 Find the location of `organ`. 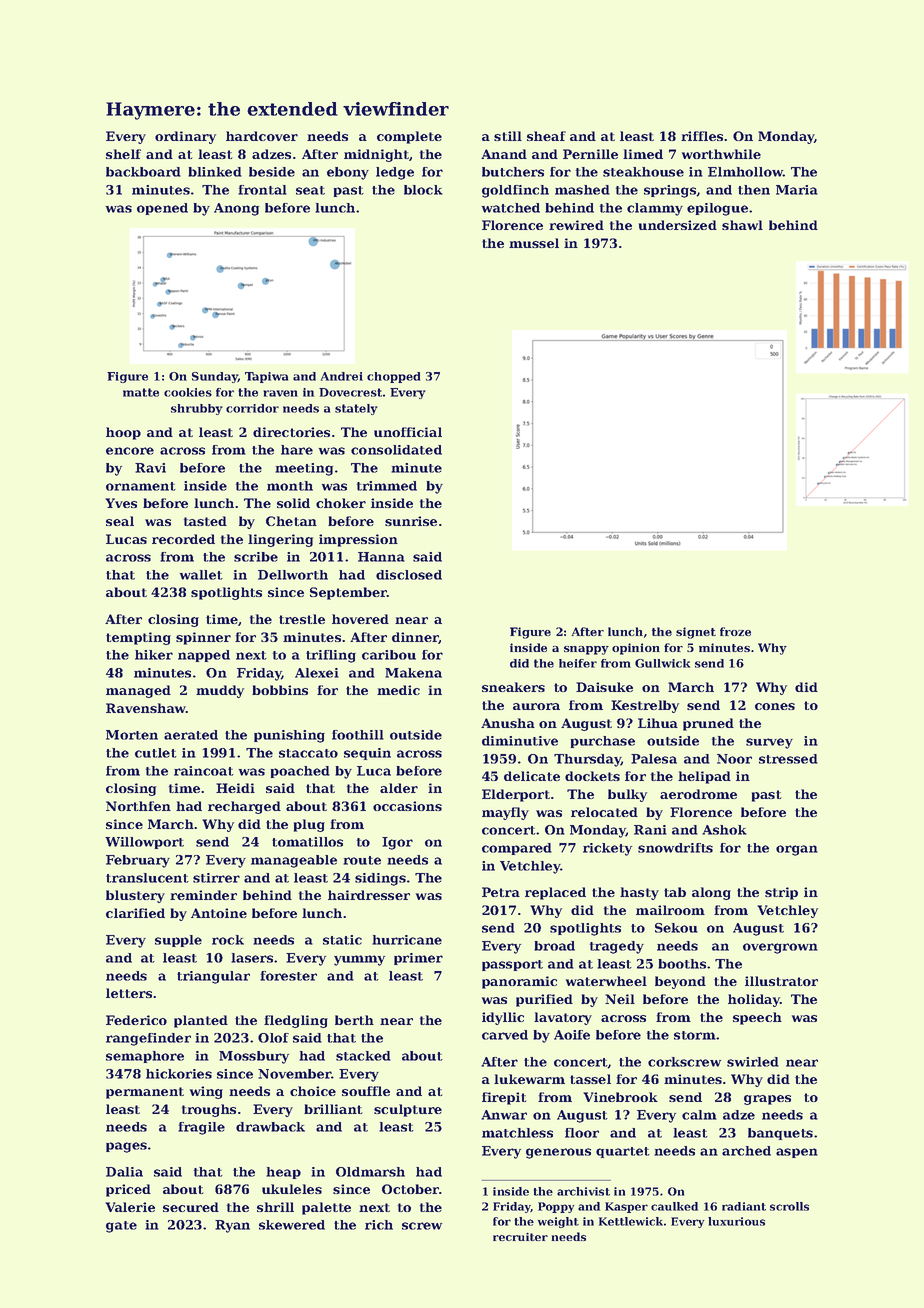

organ is located at coordinates (797, 850).
